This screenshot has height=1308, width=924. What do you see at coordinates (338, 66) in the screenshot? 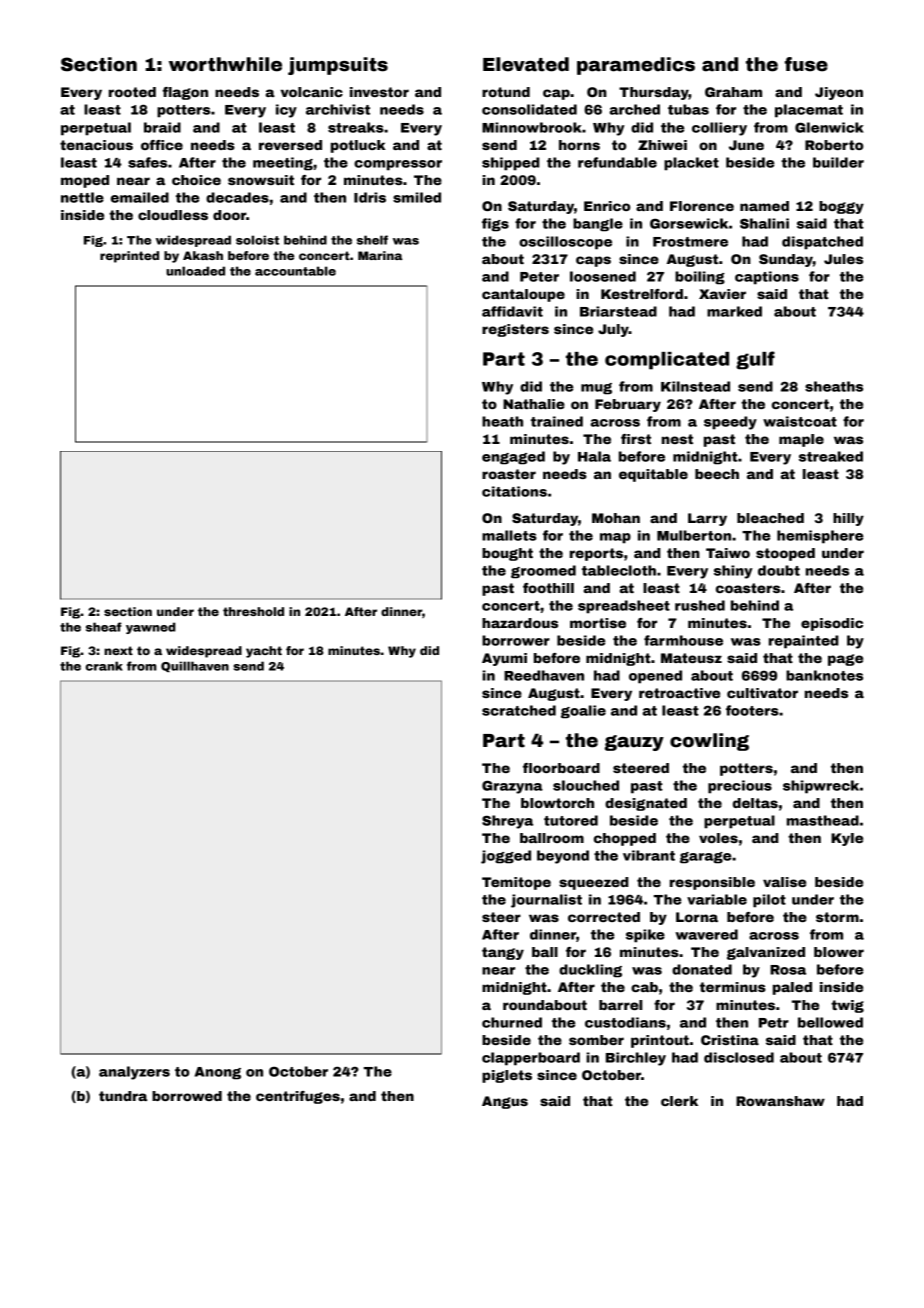
I see `jumpsuits` at bounding box center [338, 66].
